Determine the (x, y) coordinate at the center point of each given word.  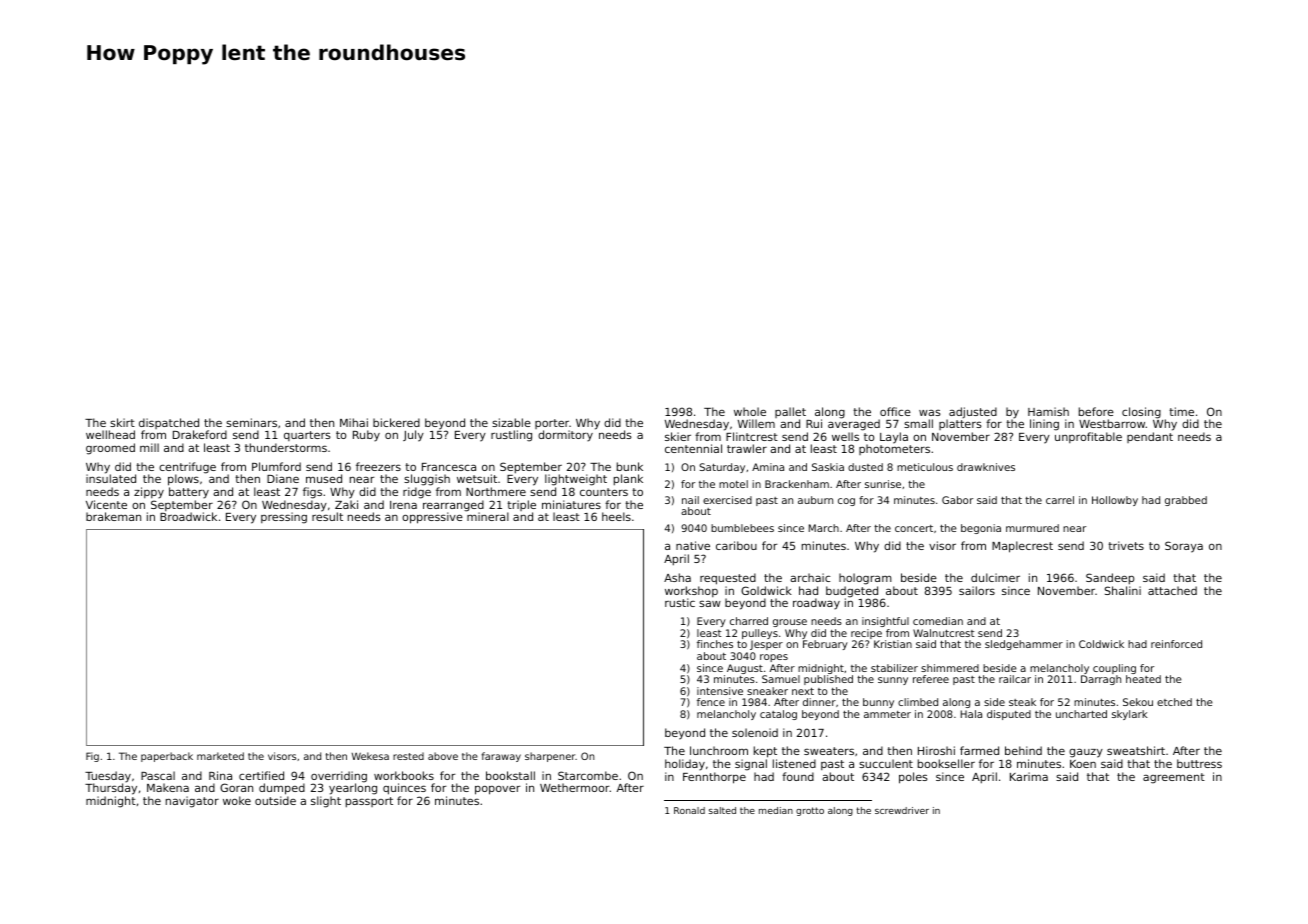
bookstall (510, 775)
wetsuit (477, 478)
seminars (251, 422)
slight (326, 802)
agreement (1174, 778)
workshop (691, 591)
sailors (977, 590)
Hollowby (1115, 501)
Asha (677, 577)
